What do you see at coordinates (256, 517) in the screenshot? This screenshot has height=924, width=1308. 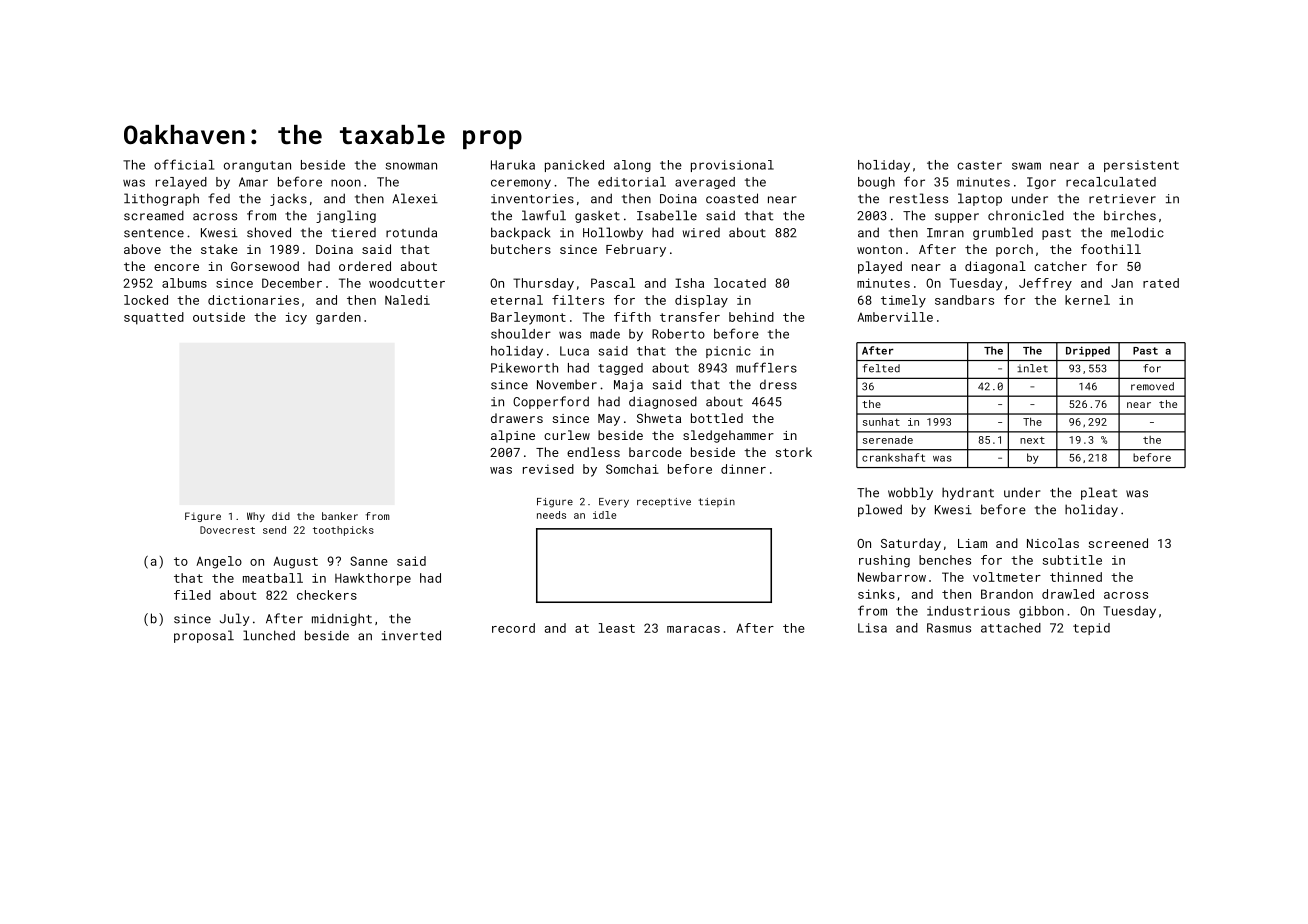 I see `Why` at bounding box center [256, 517].
